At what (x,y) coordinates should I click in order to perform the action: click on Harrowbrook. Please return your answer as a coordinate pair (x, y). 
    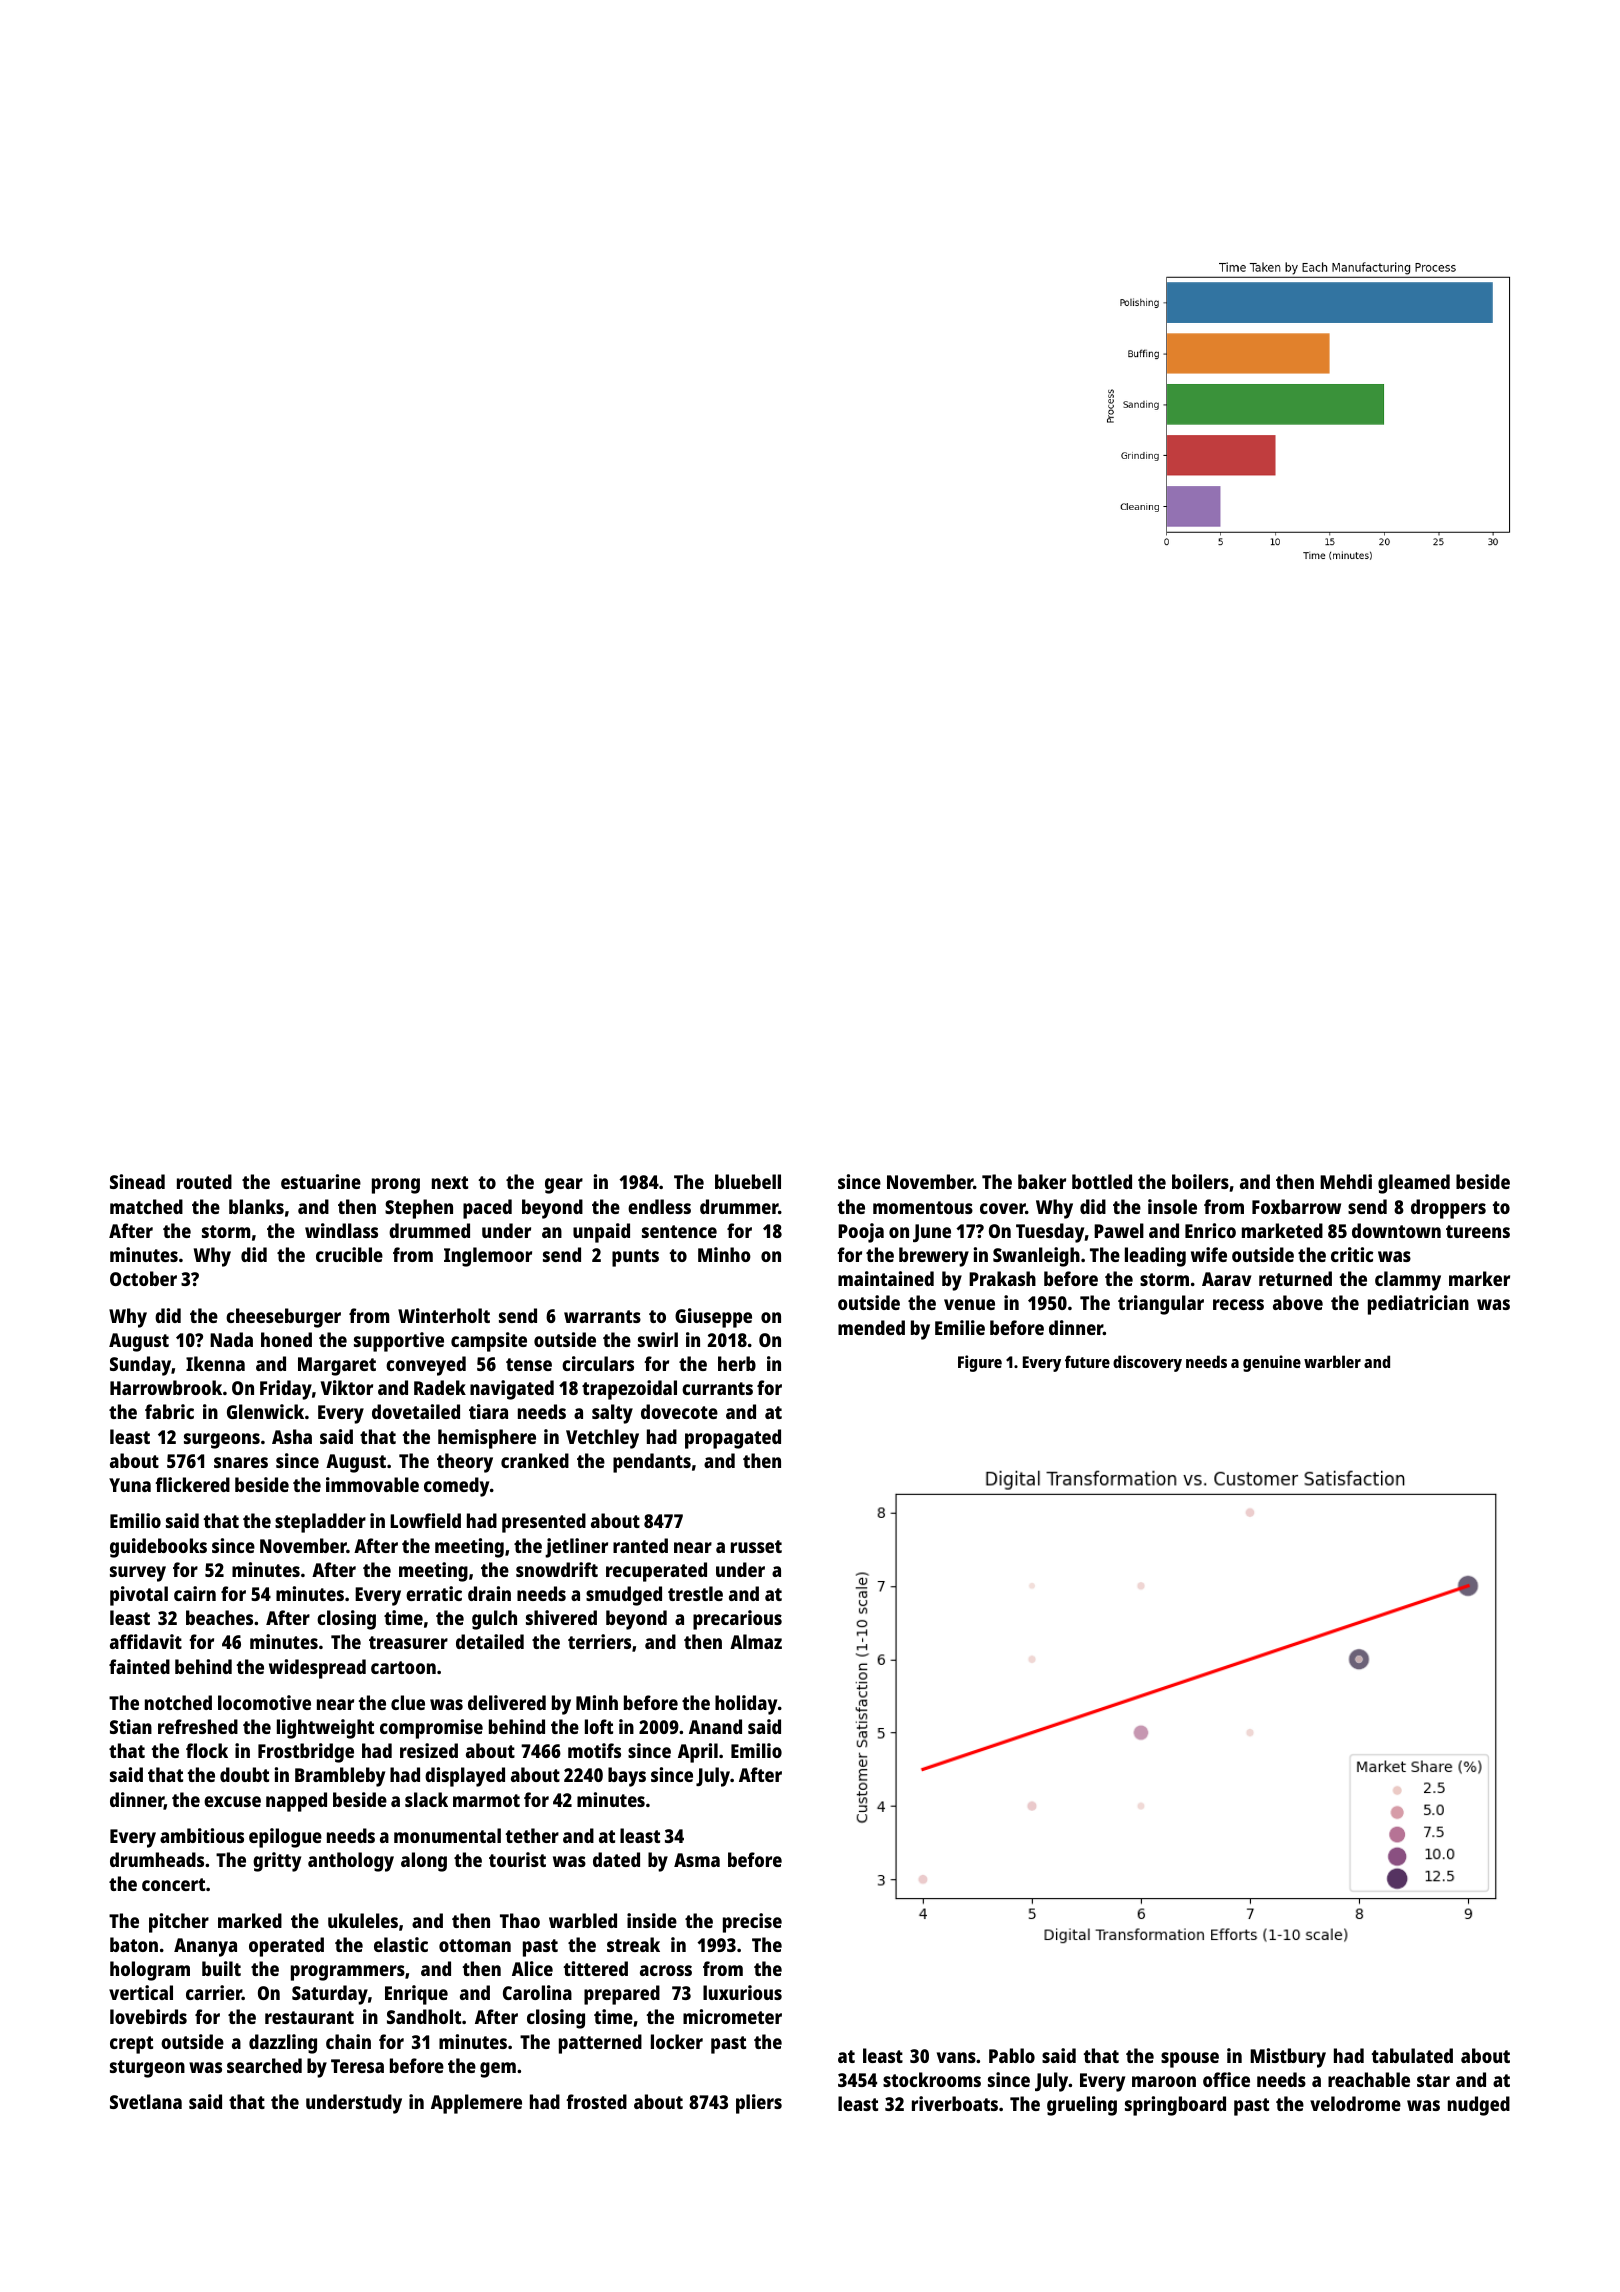
    Looking at the image, I should click on (166, 1387).
